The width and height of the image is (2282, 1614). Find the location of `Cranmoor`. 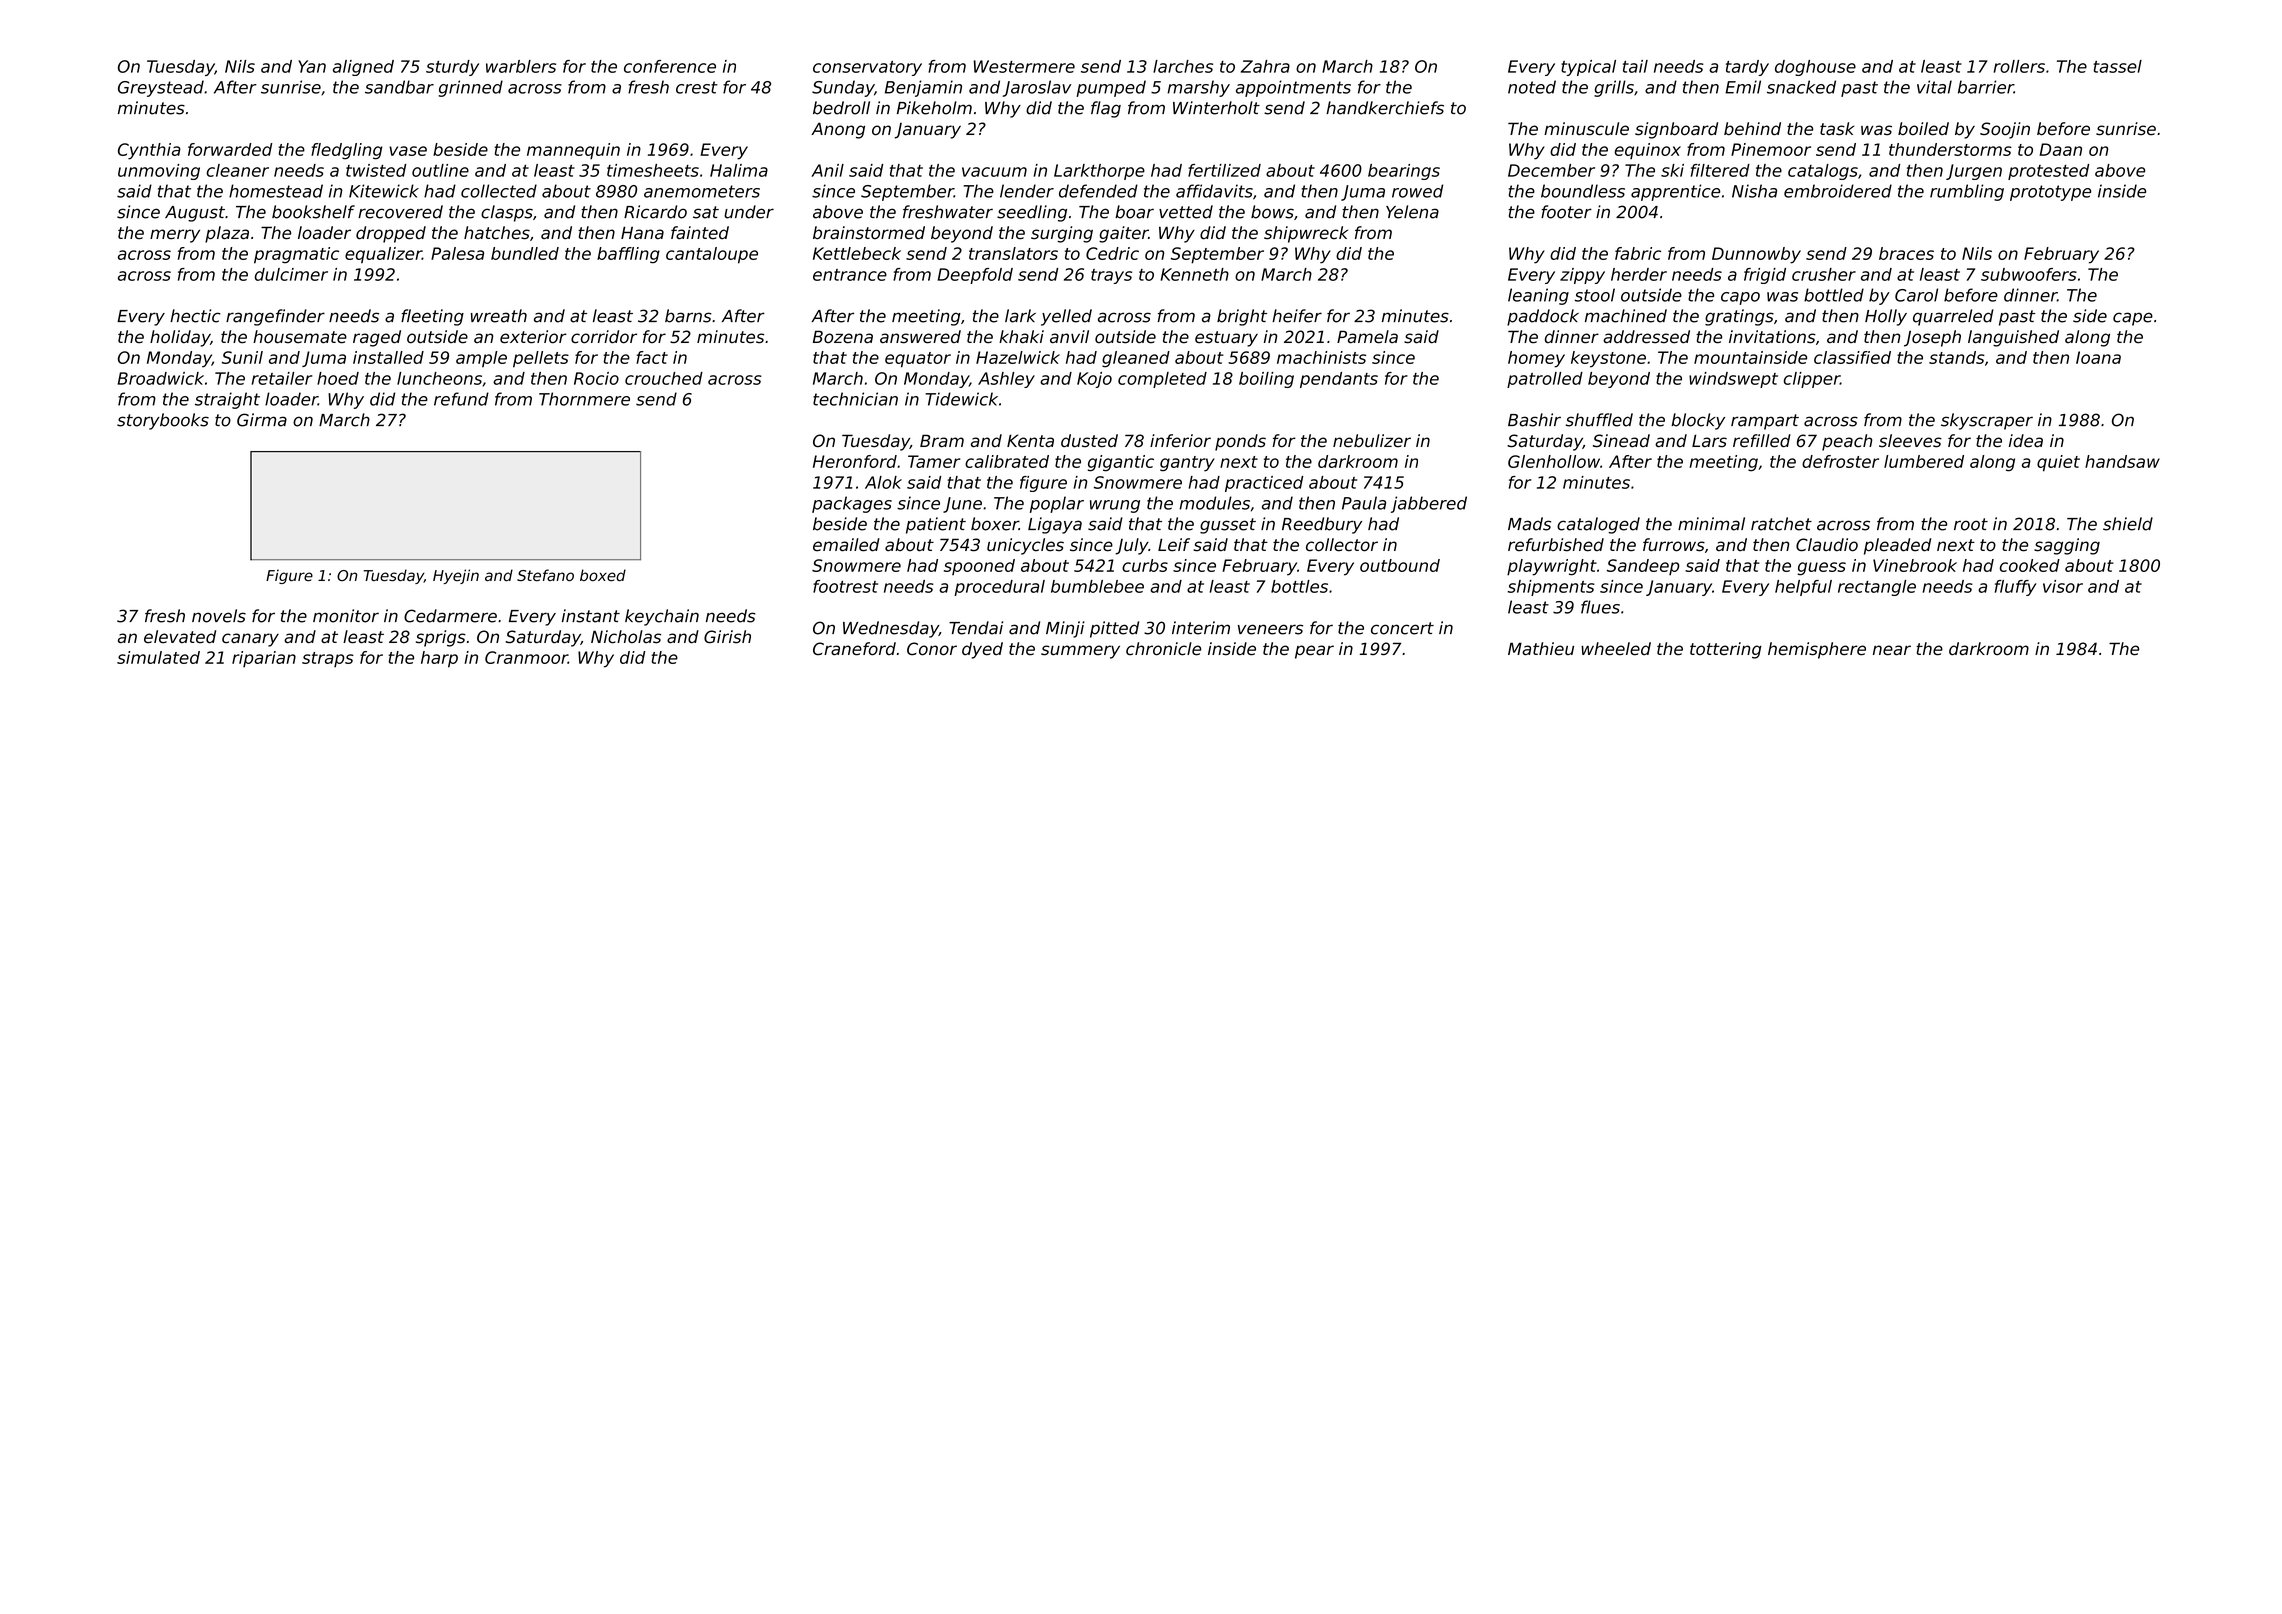

Cranmoor is located at coordinates (526, 657).
